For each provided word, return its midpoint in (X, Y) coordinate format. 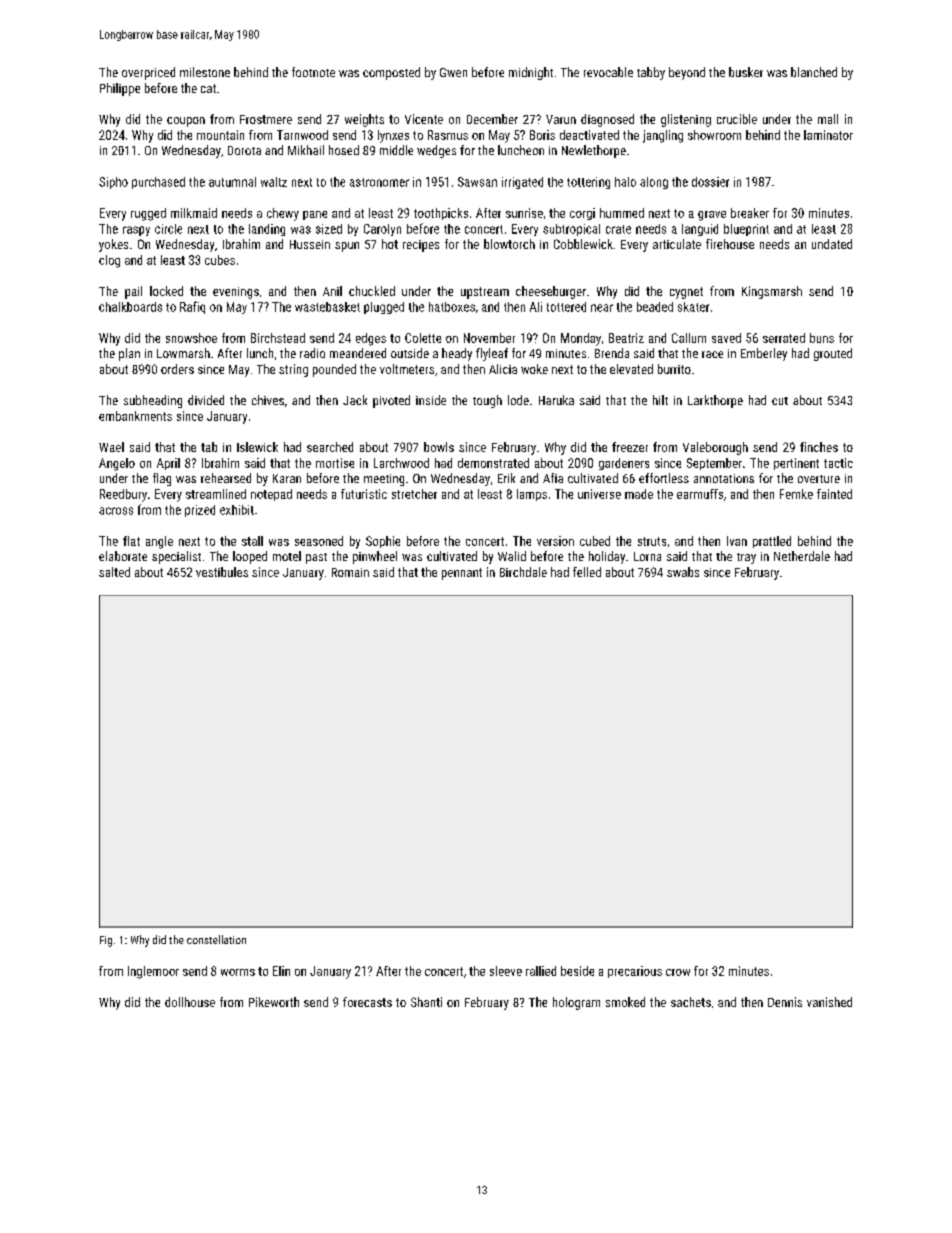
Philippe (120, 89)
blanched (814, 72)
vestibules (222, 572)
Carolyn (382, 230)
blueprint (746, 230)
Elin (281, 971)
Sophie (383, 542)
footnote (313, 72)
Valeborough (715, 448)
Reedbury (123, 495)
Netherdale (802, 556)
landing (267, 230)
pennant (462, 574)
